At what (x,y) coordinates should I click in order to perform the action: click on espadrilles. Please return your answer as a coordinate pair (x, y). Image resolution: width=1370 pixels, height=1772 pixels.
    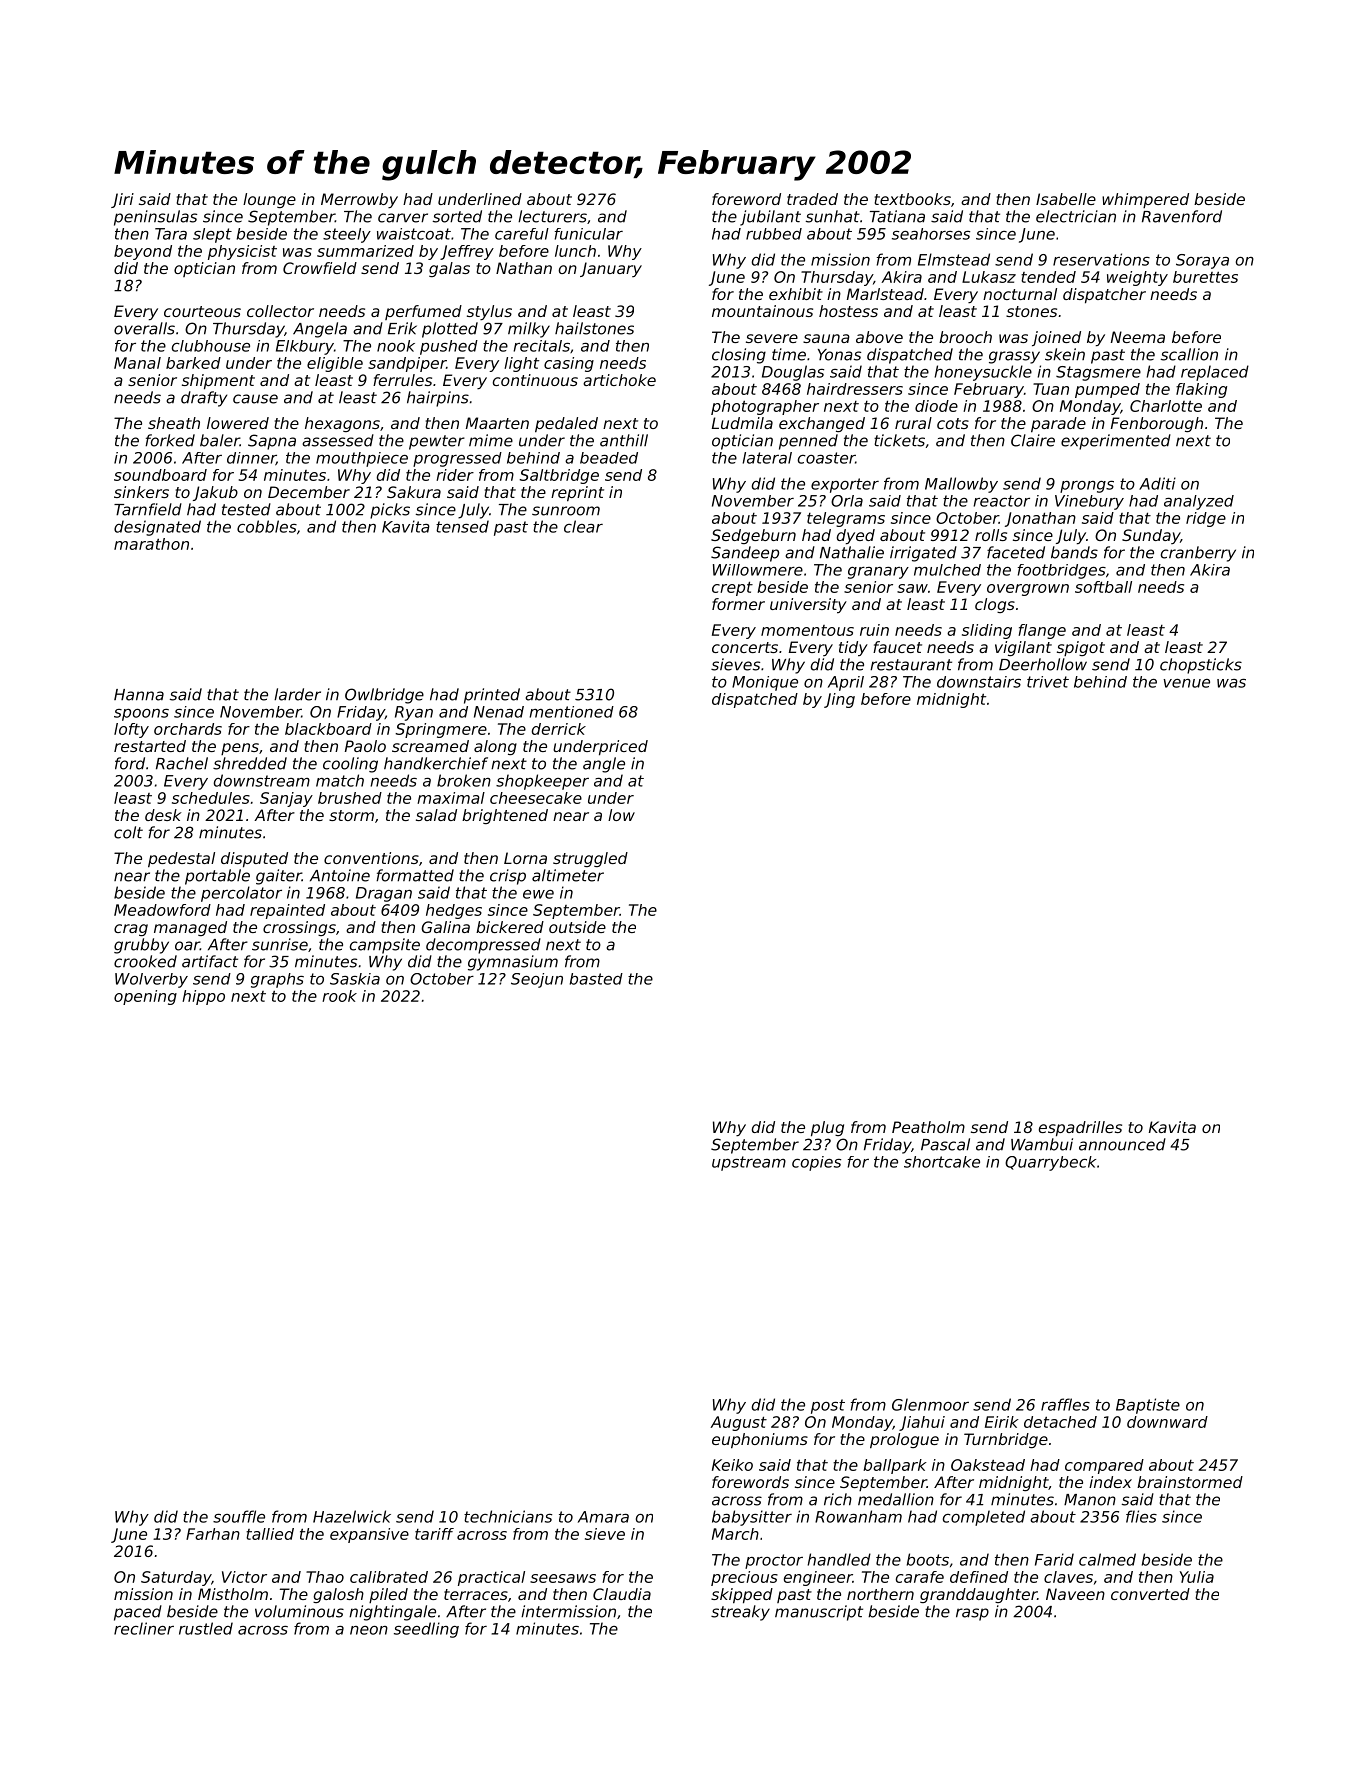
    Looking at the image, I should click on (1080, 1129).
